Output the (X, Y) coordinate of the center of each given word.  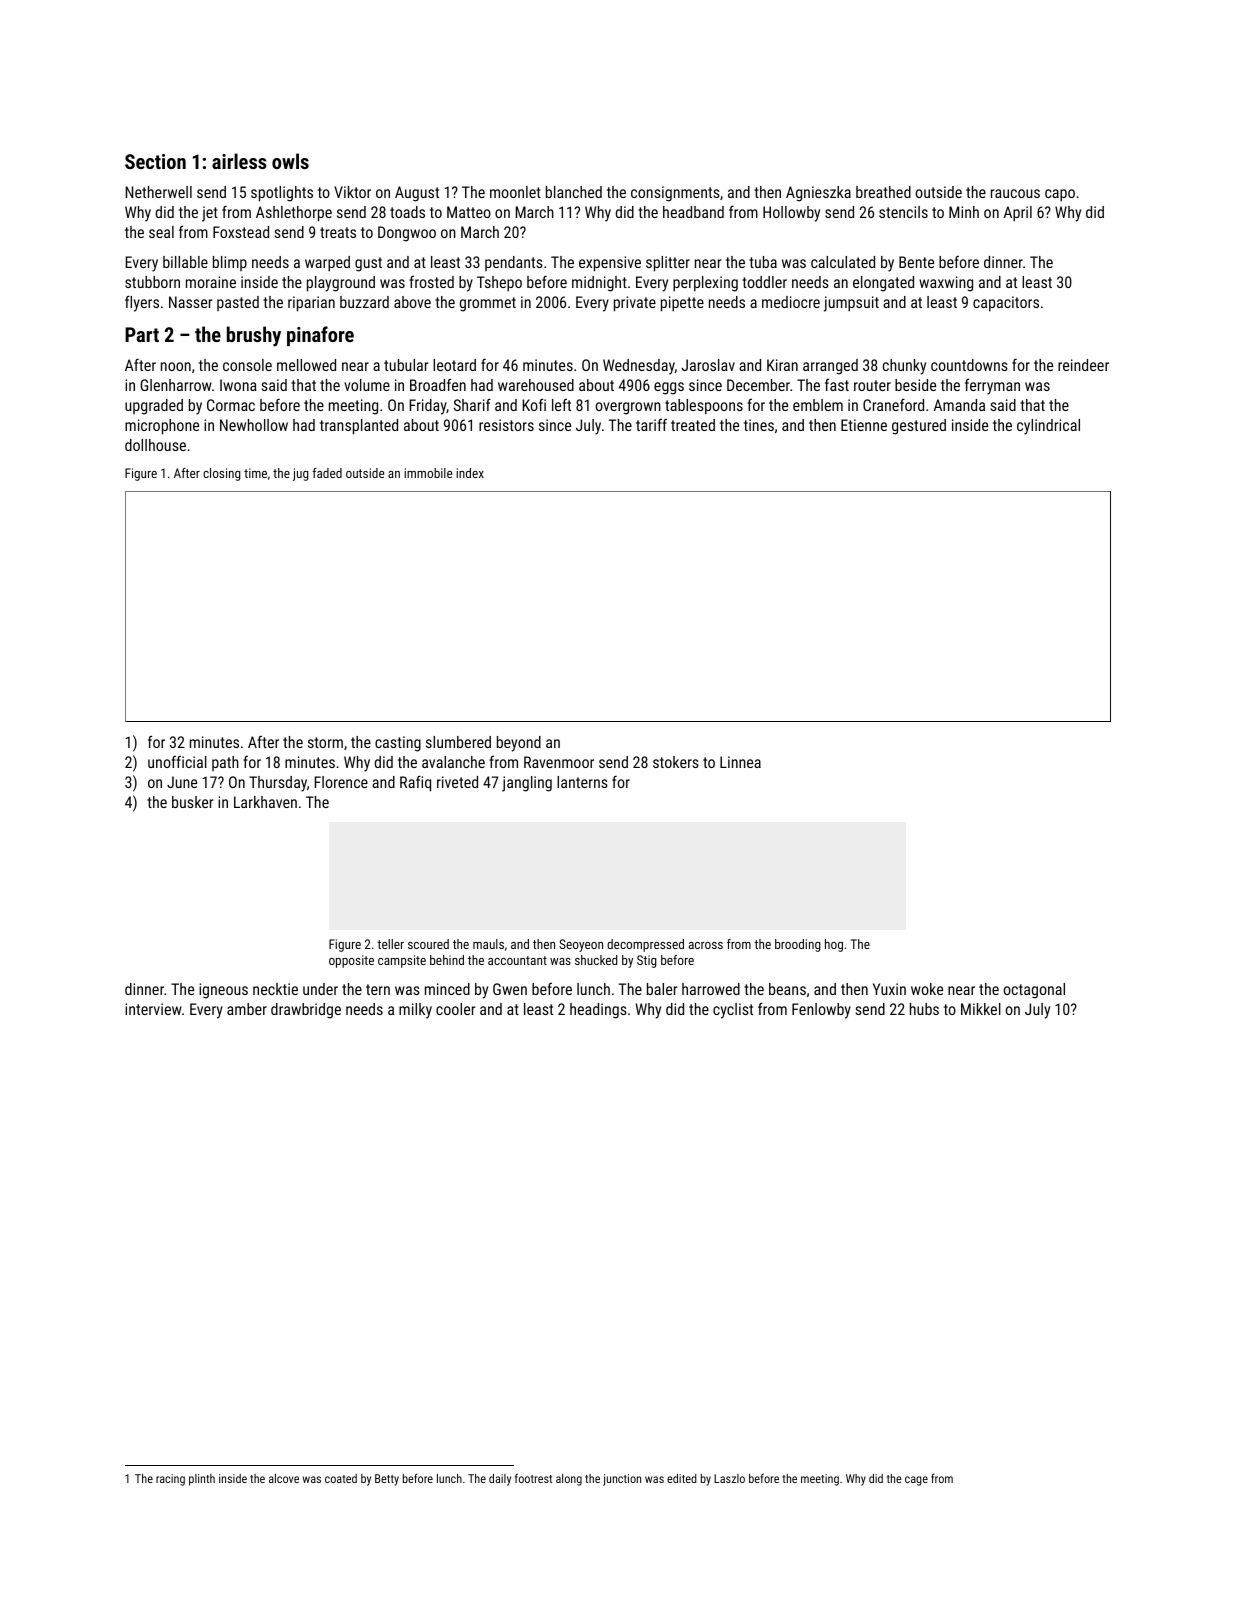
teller (390, 944)
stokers (676, 762)
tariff (651, 425)
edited (682, 1478)
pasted (238, 303)
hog (834, 945)
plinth (202, 1480)
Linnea (740, 762)
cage (916, 1481)
